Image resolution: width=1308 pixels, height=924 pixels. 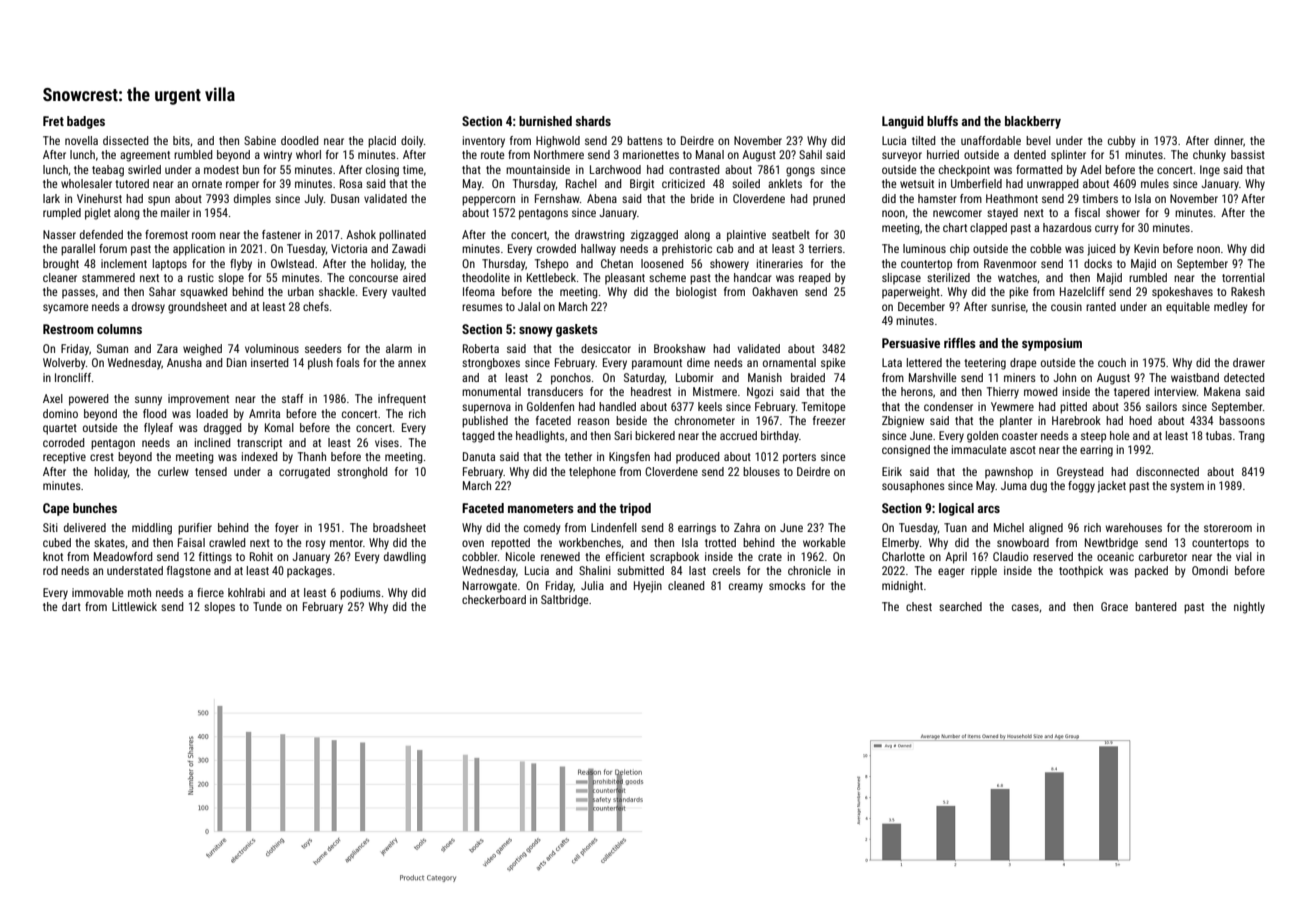 What do you see at coordinates (933, 377) in the page?
I see `Marshville` at bounding box center [933, 377].
